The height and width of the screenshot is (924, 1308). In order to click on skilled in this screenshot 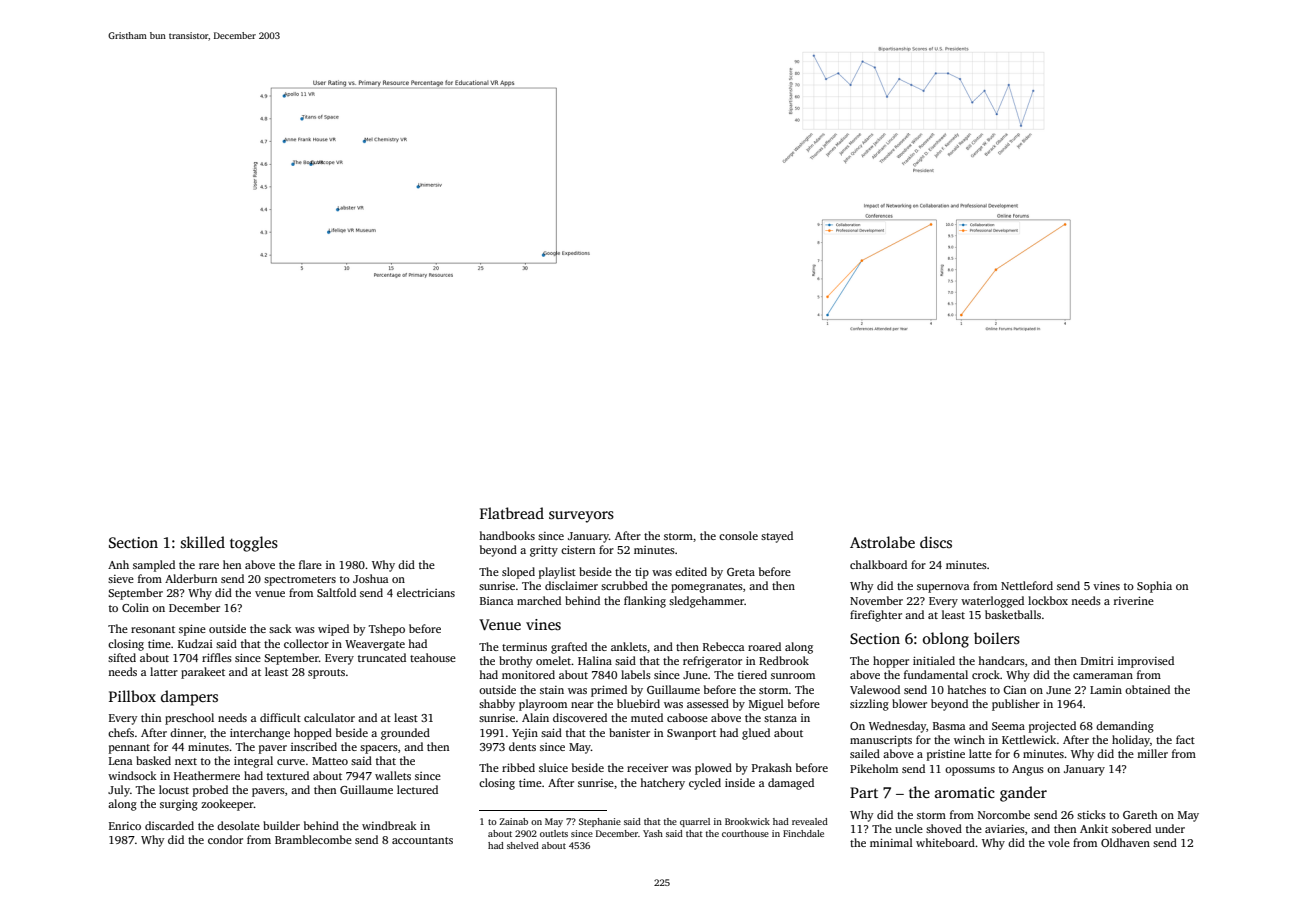, I will do `click(203, 542)`.
